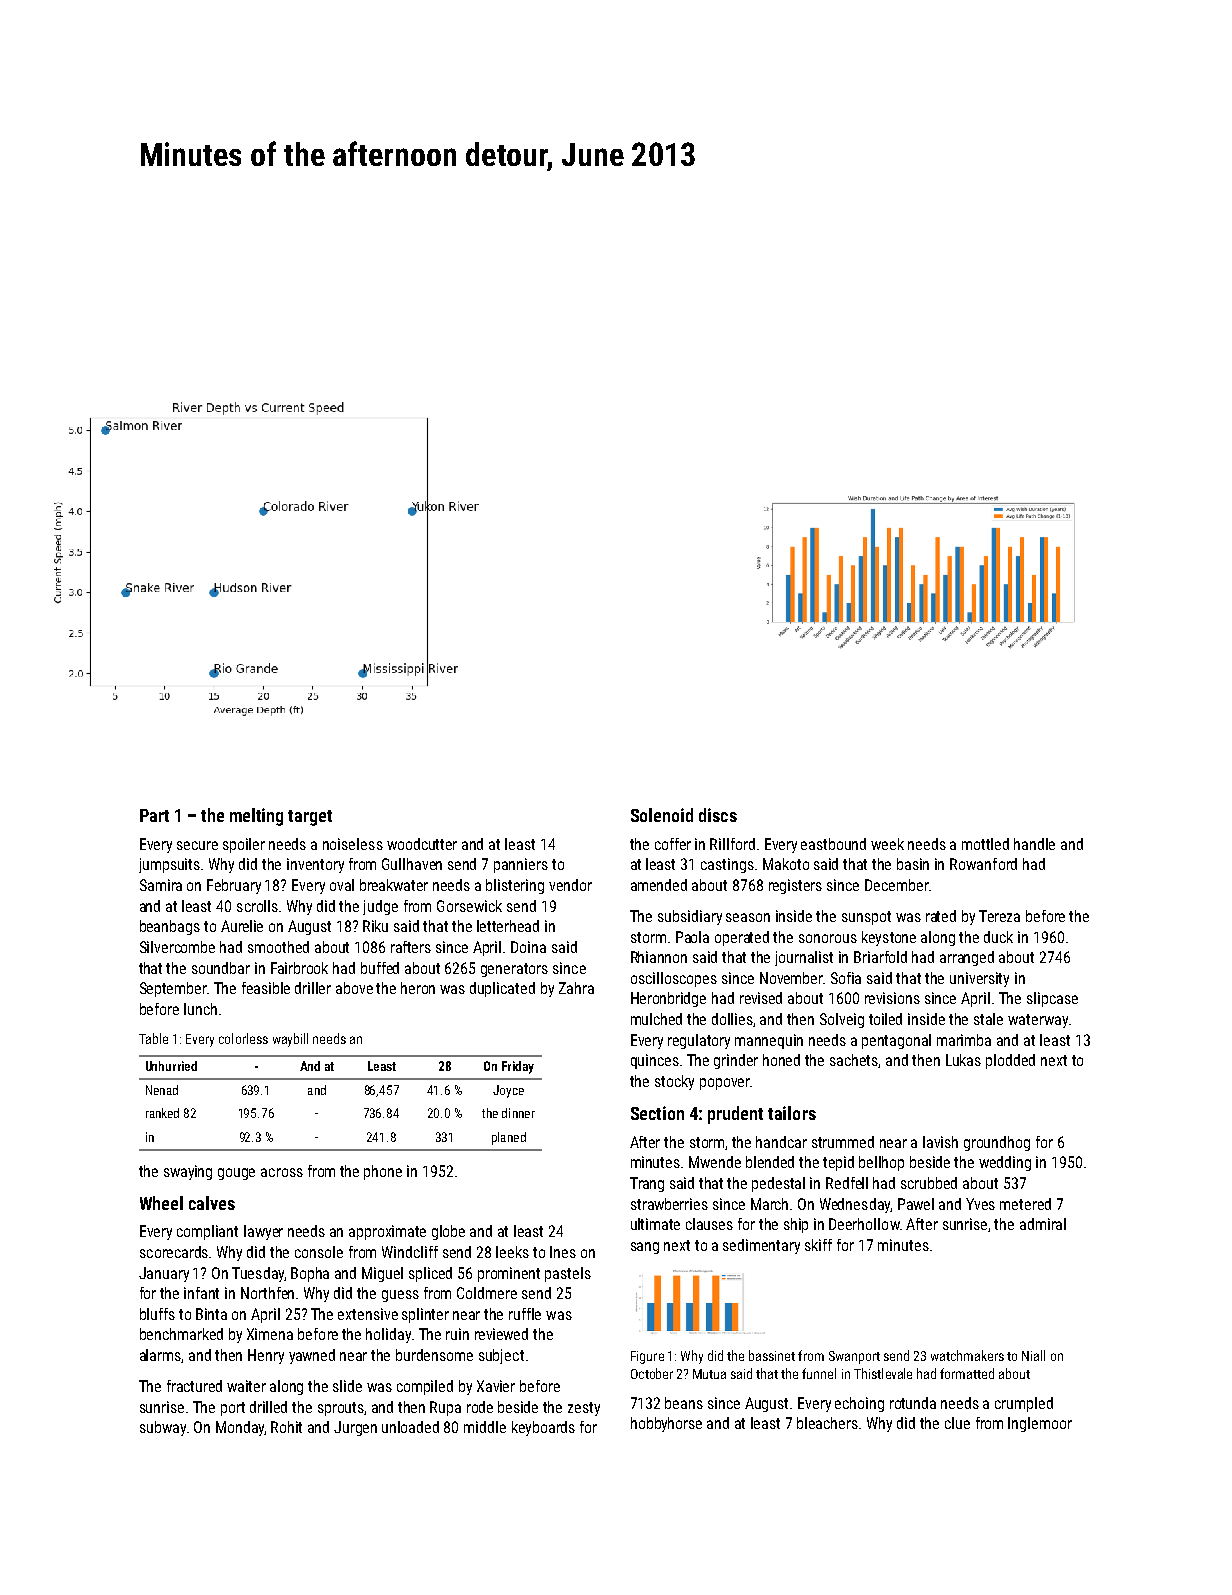 Image resolution: width=1232 pixels, height=1595 pixels. I want to click on Solenoid, so click(662, 815).
